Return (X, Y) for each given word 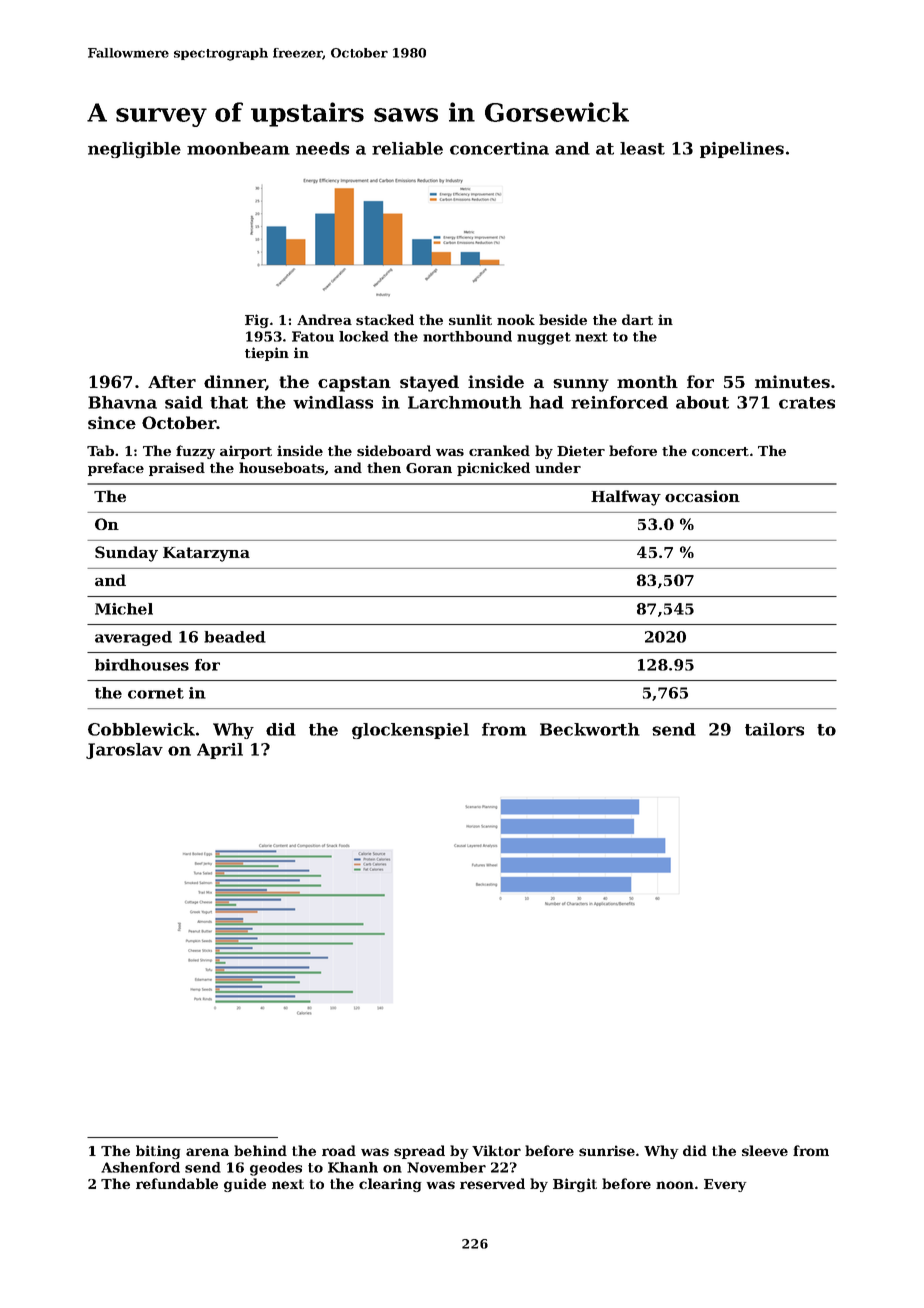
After (172, 381)
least (642, 148)
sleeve (765, 1150)
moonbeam (238, 148)
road (339, 1150)
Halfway (626, 498)
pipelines (742, 150)
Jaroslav (124, 751)
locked (364, 336)
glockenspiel (410, 731)
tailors (774, 729)
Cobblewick (141, 729)
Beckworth (590, 729)
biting (158, 1152)
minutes (792, 381)
